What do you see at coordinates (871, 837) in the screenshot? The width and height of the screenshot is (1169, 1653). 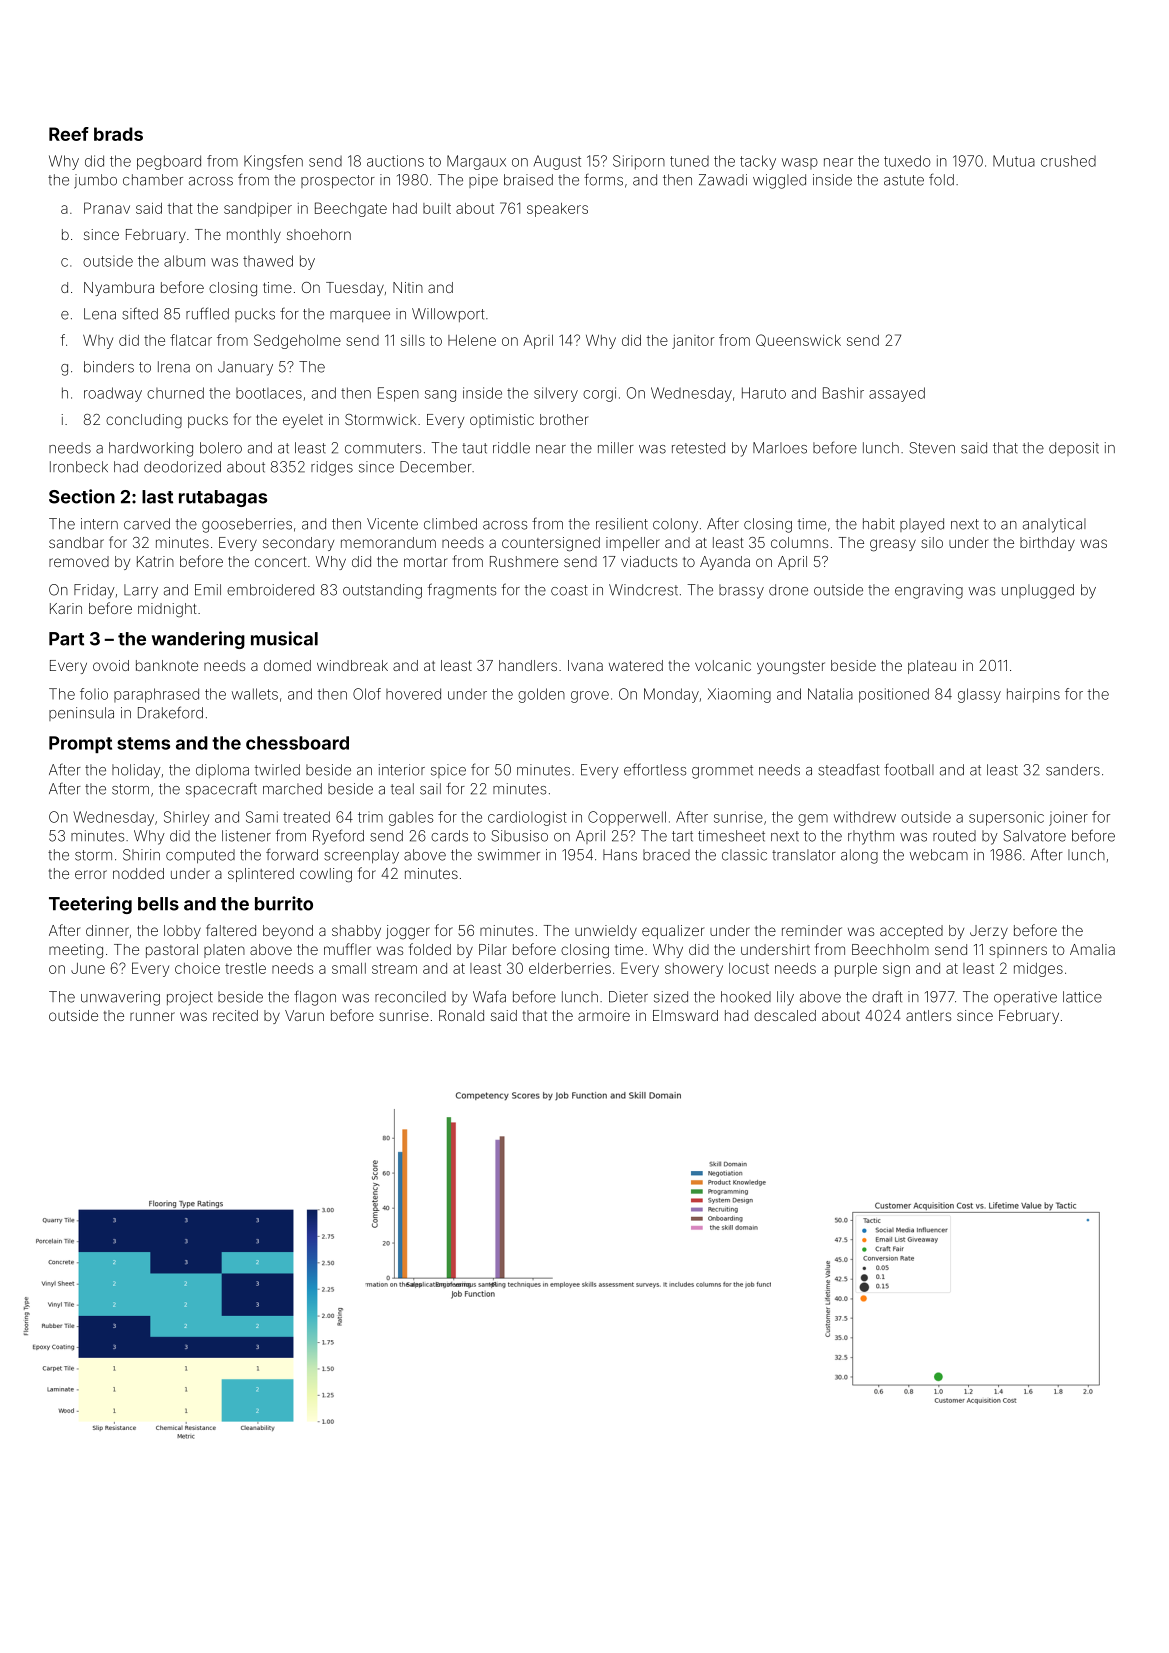 I see `rhythm` at bounding box center [871, 837].
